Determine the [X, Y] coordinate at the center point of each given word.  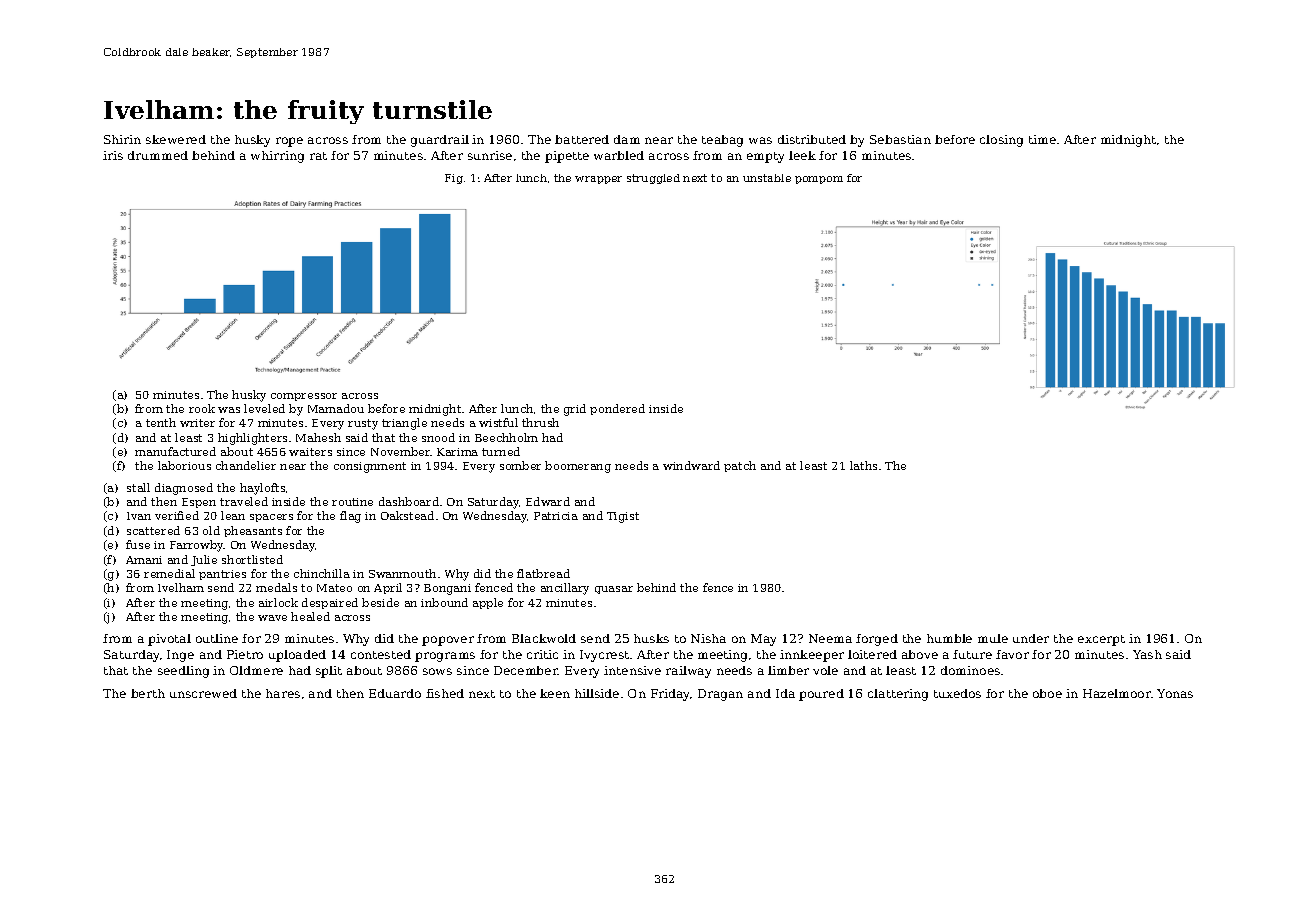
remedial [169, 573]
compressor [304, 397]
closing [1001, 141]
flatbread [543, 573]
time [1042, 139]
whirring [277, 157]
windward [691, 465]
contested [381, 654]
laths [863, 465]
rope [289, 142]
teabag [722, 141]
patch [740, 466]
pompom [819, 180]
